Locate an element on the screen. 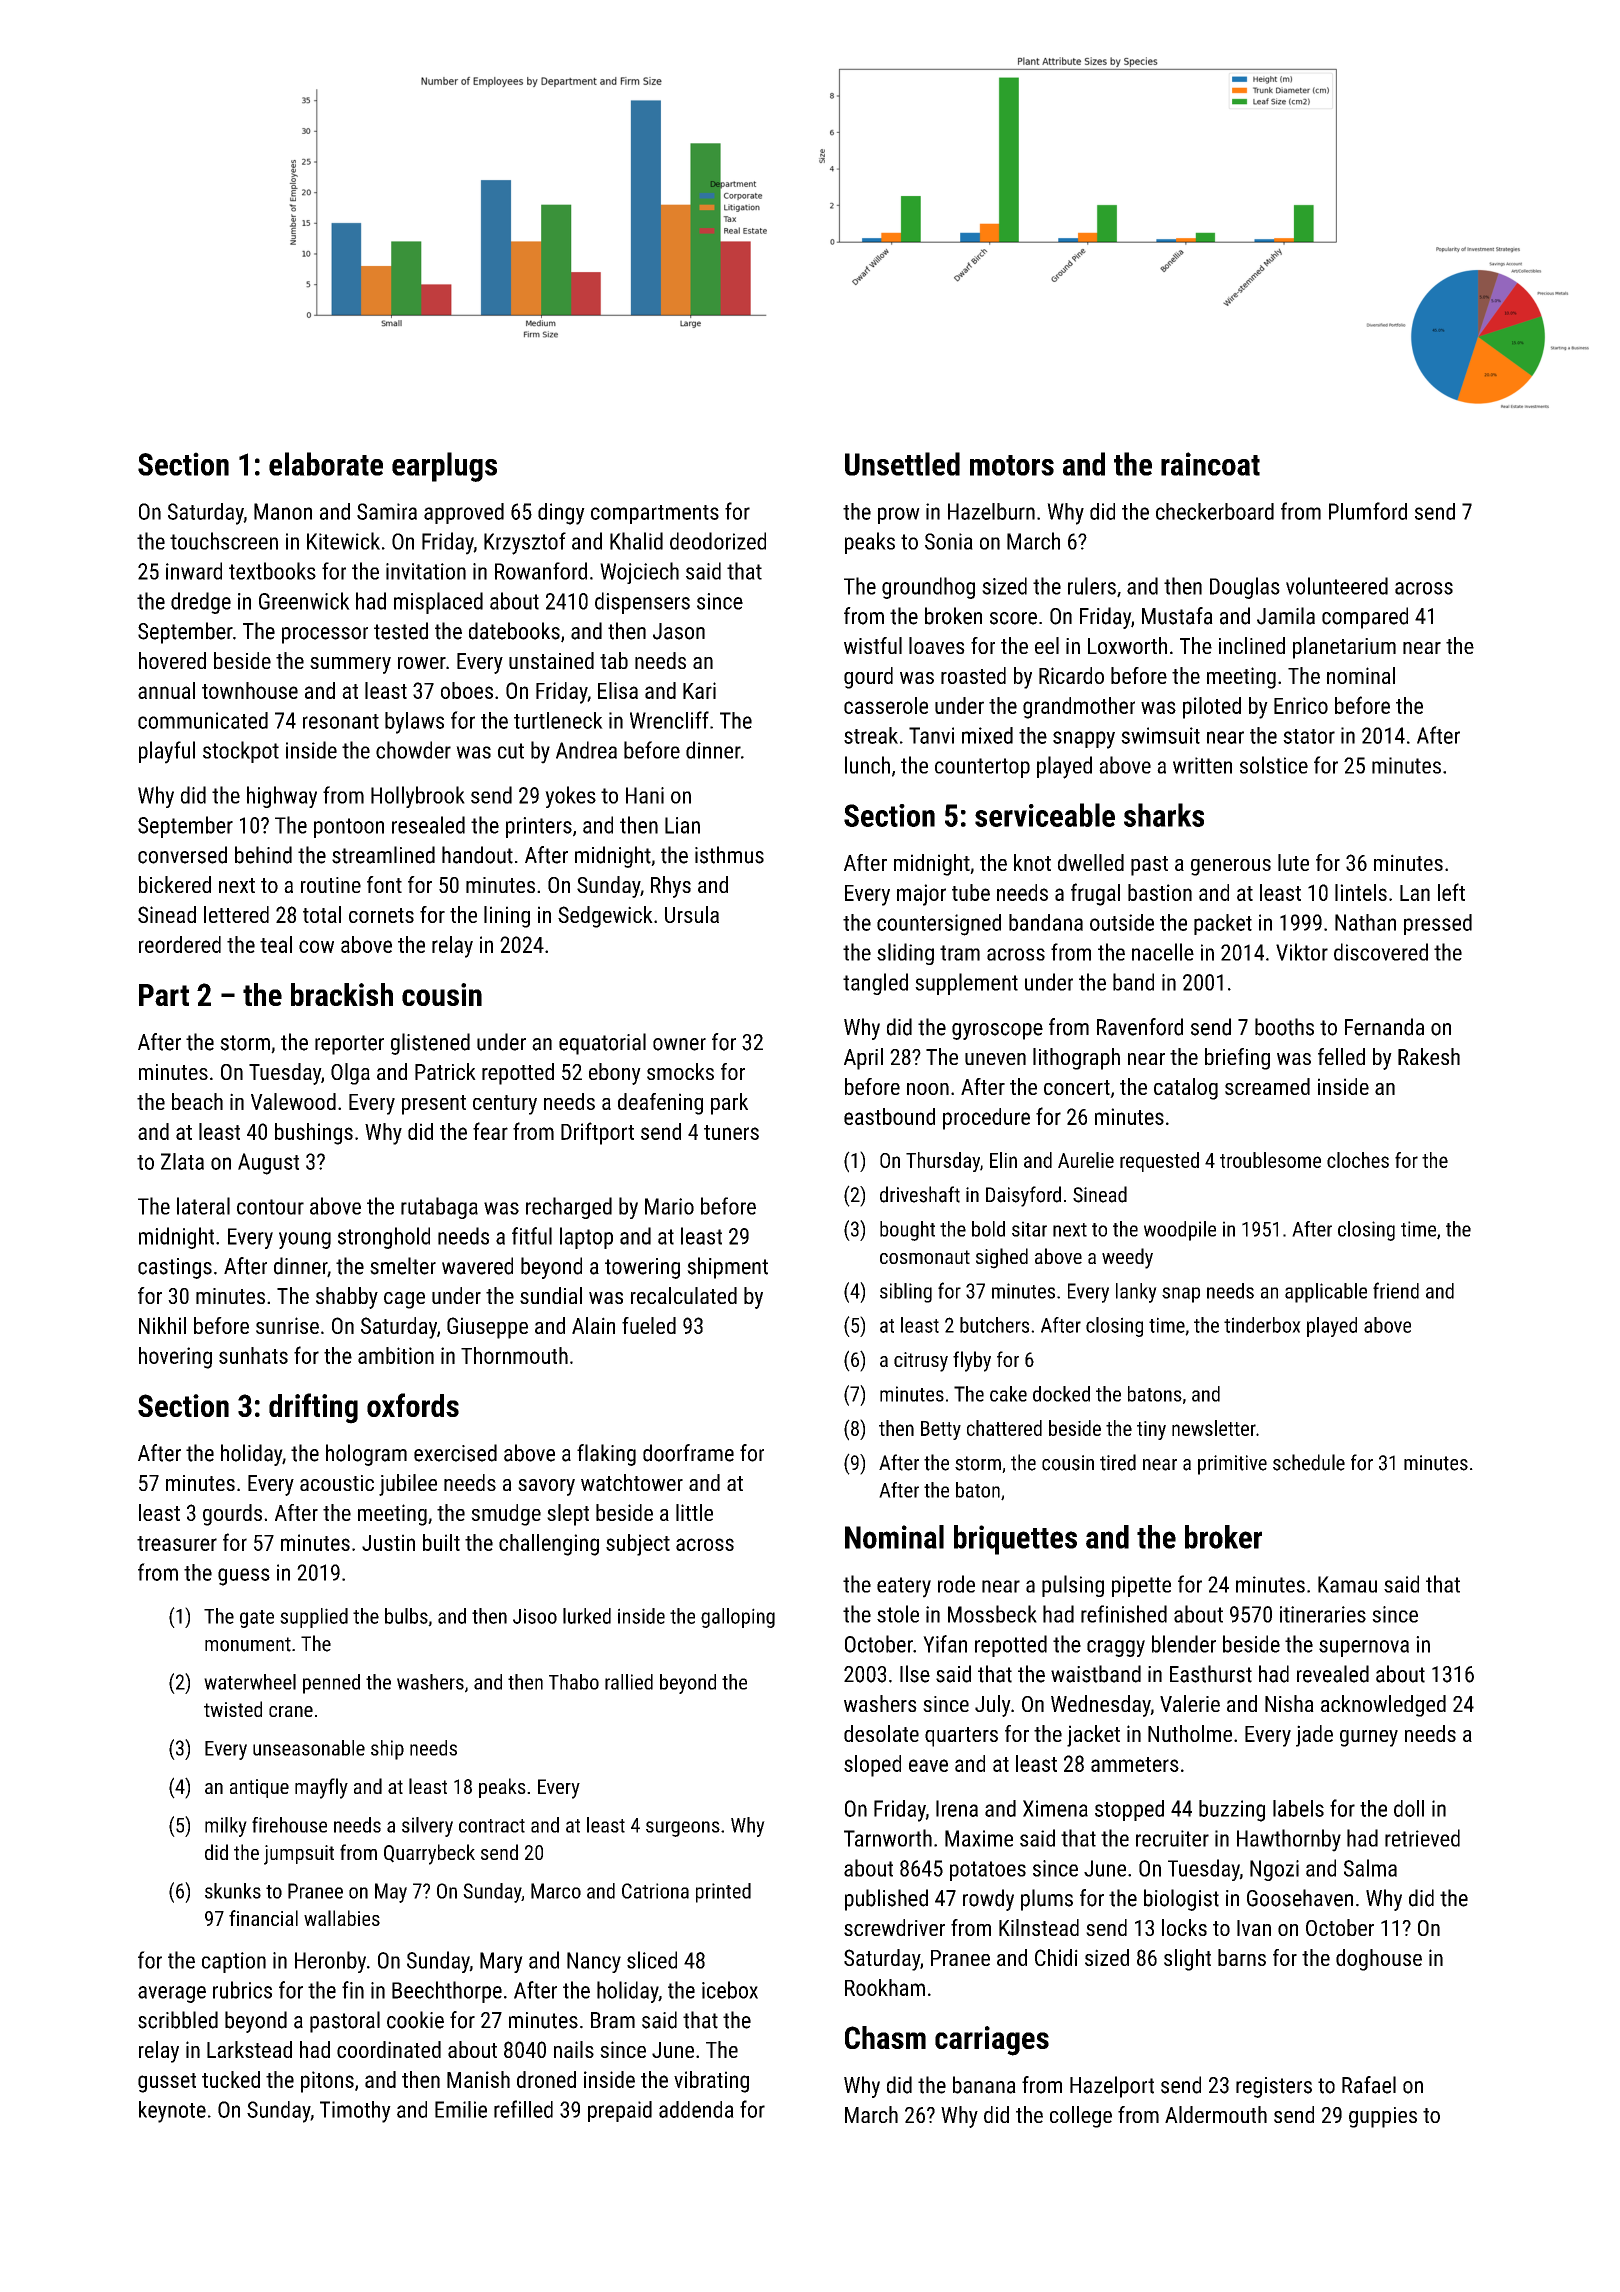 Image resolution: width=1620 pixels, height=2292 pixels. newsletter is located at coordinates (1214, 1428).
